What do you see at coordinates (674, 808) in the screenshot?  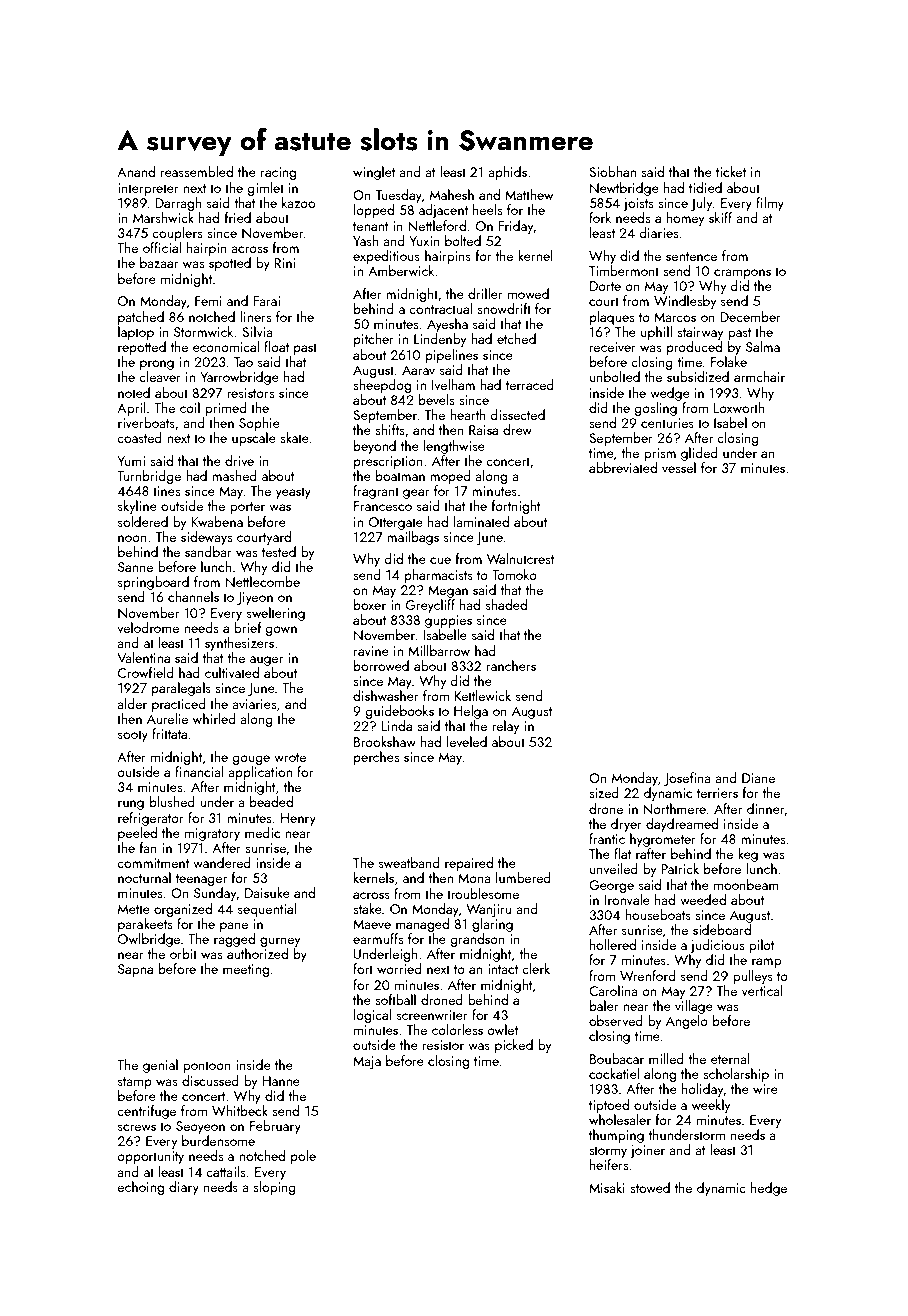 I see `Northmere` at bounding box center [674, 808].
